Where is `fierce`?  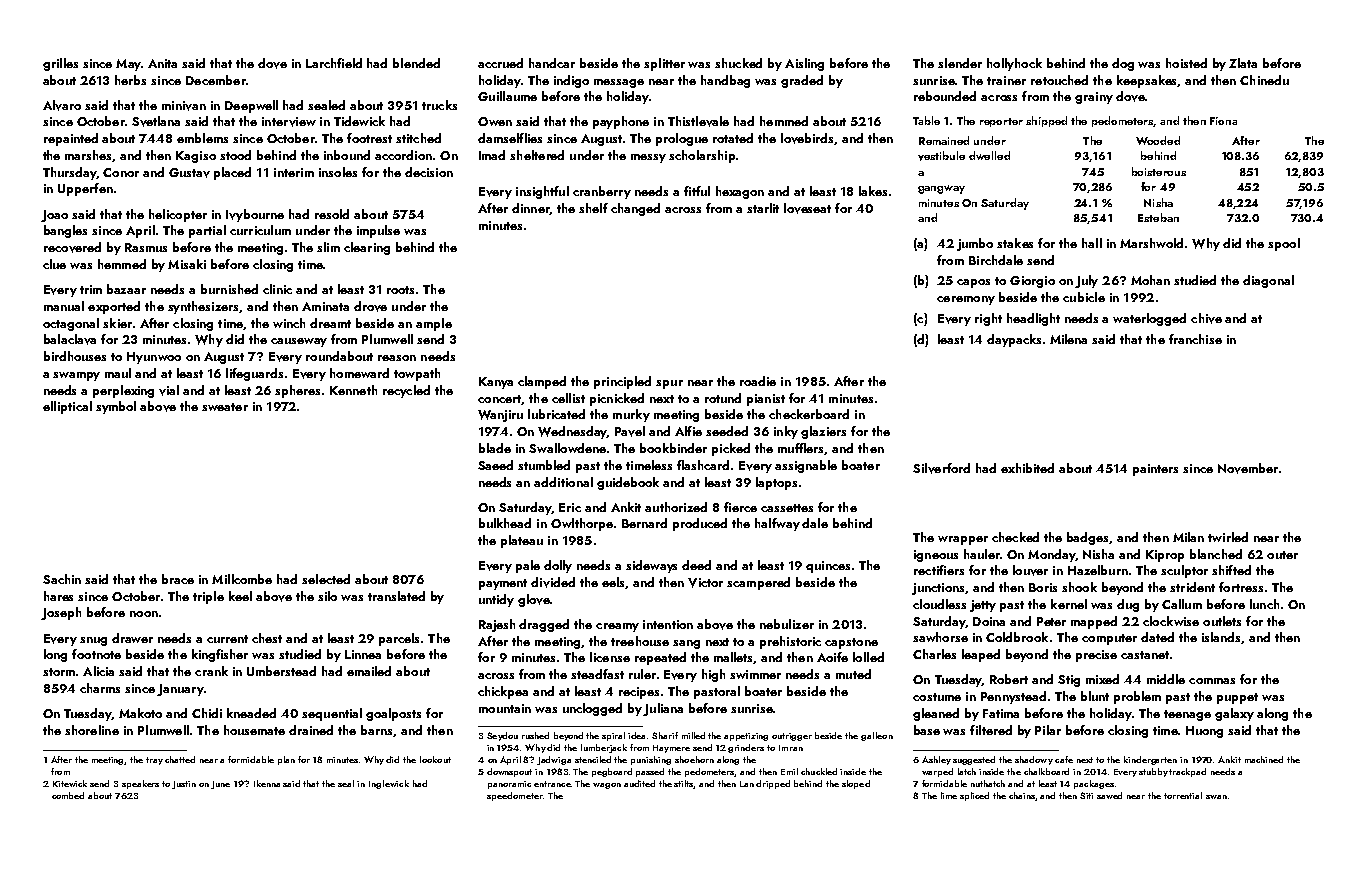
fierce is located at coordinates (740, 507).
